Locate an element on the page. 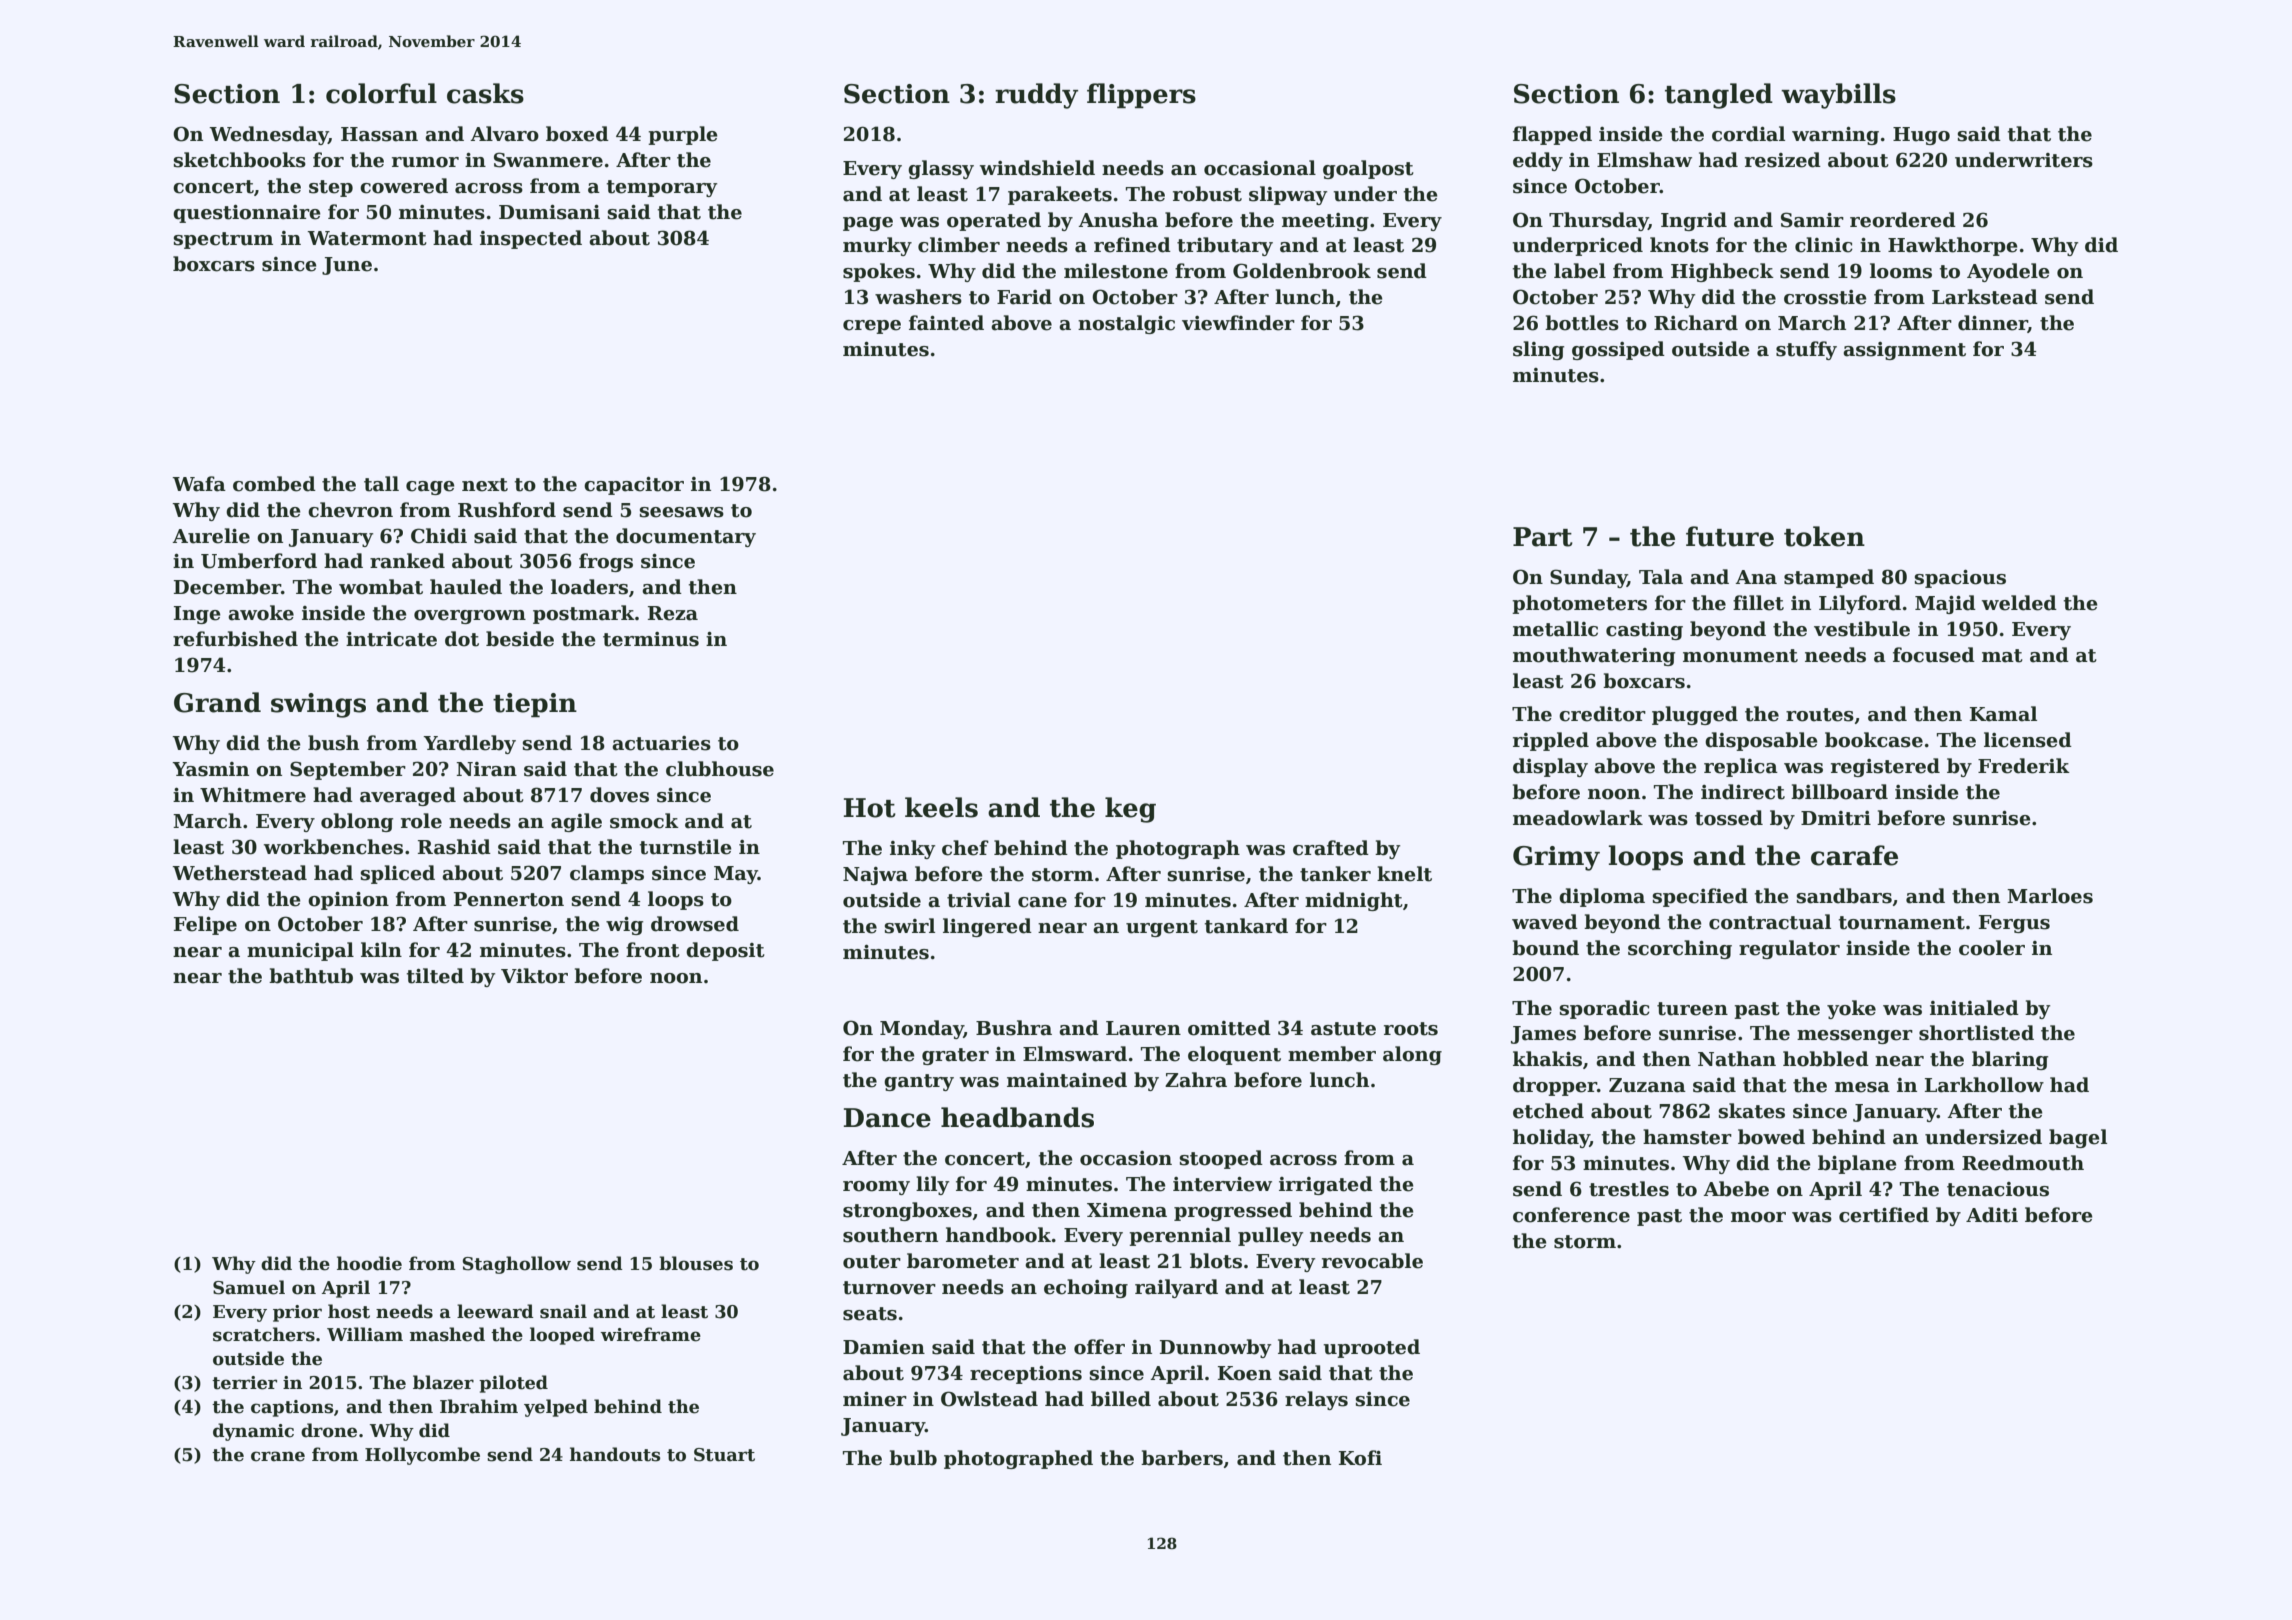 This document has height=1620, width=2292. blaring is located at coordinates (2010, 1060).
